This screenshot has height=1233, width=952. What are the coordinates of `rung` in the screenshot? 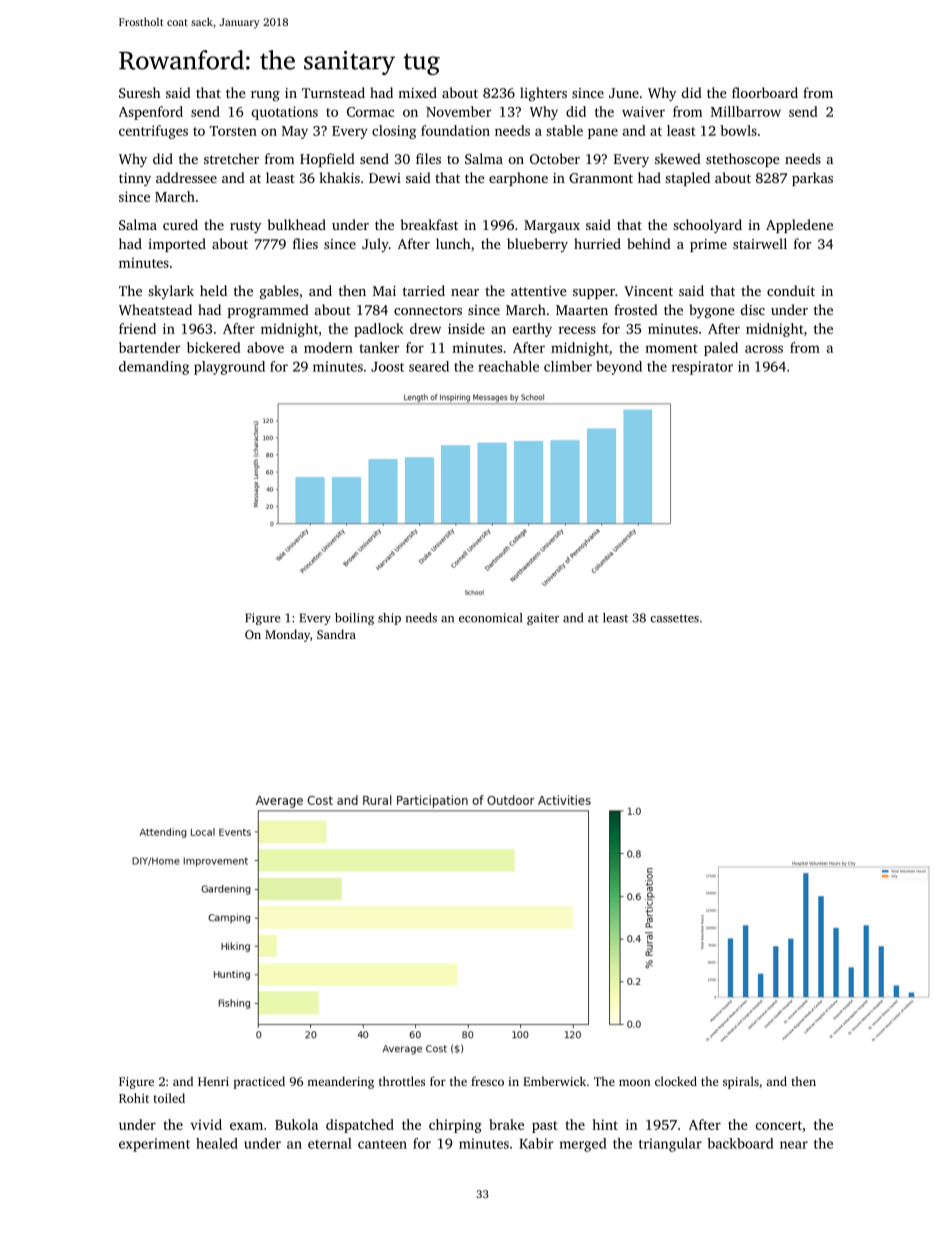 It's located at (265, 96).
